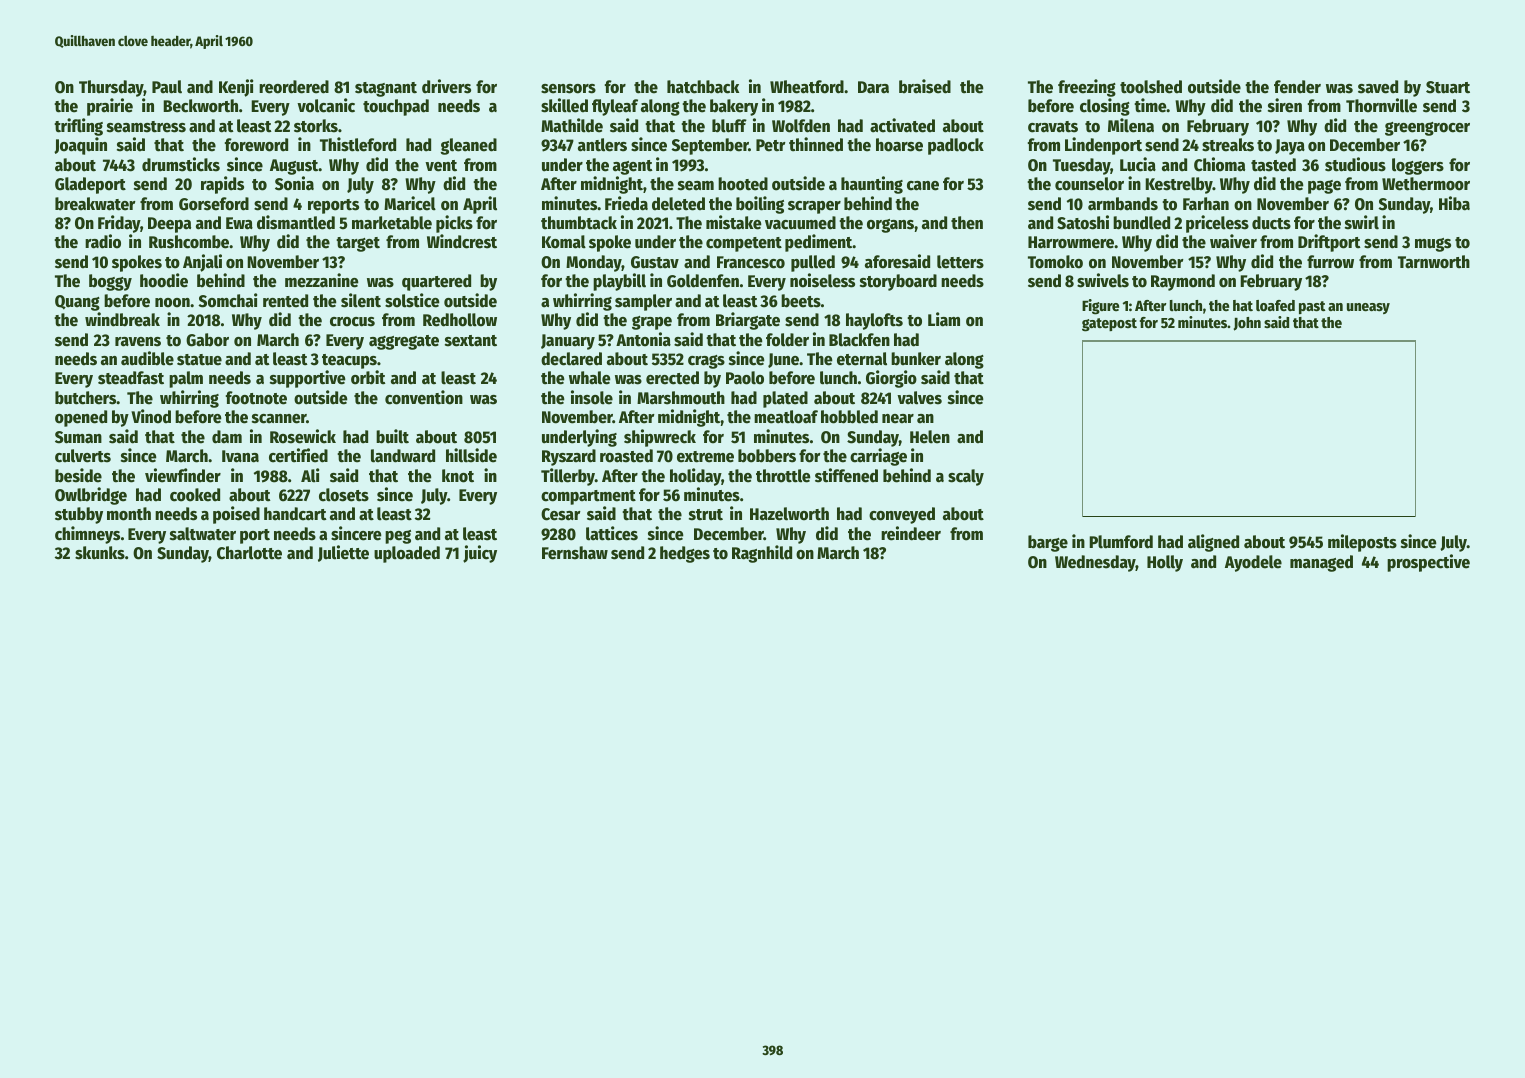  Describe the element at coordinates (138, 342) in the page. I see `ravens` at that location.
